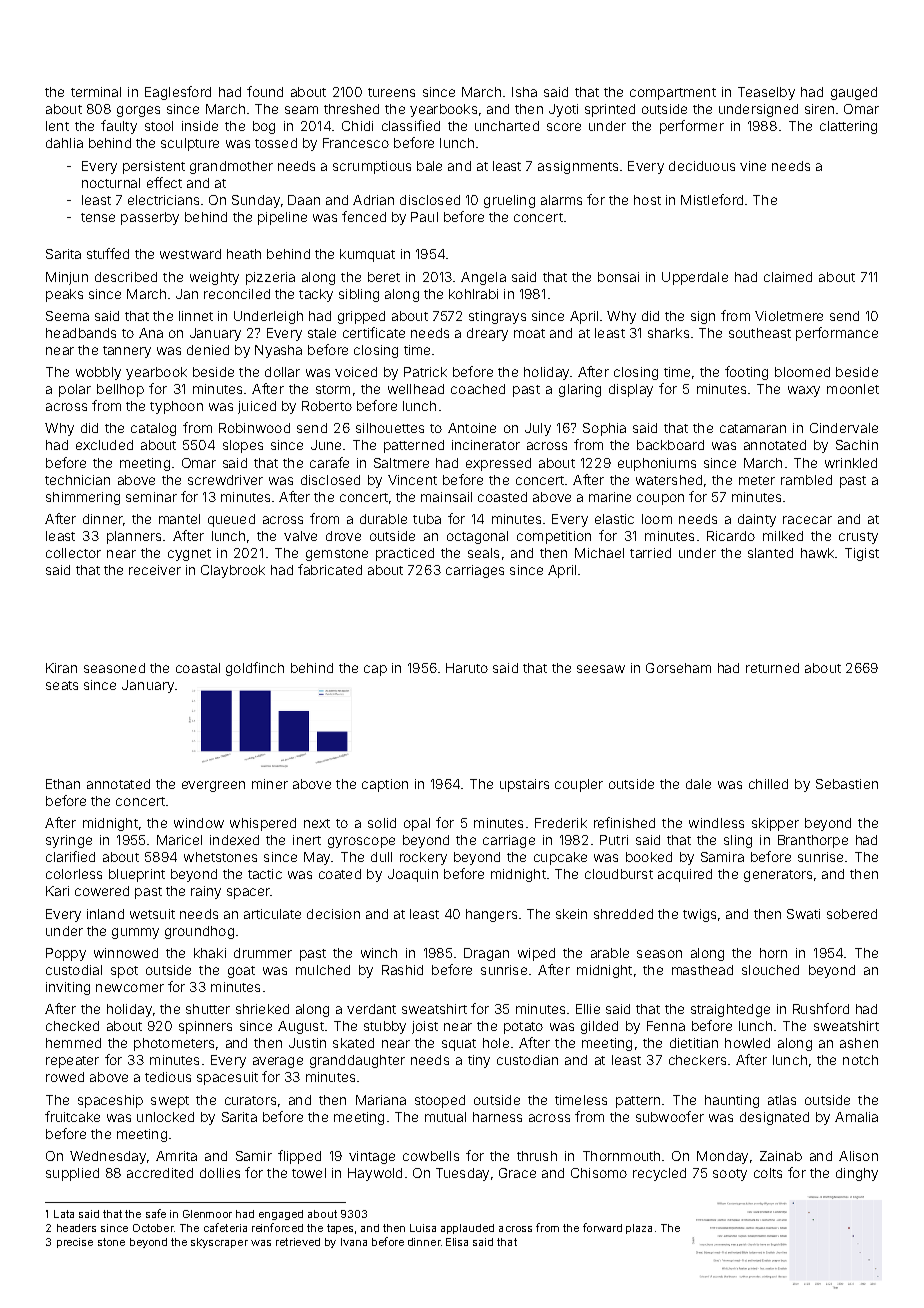 Image resolution: width=924 pixels, height=1308 pixels. I want to click on seats, so click(62, 685).
